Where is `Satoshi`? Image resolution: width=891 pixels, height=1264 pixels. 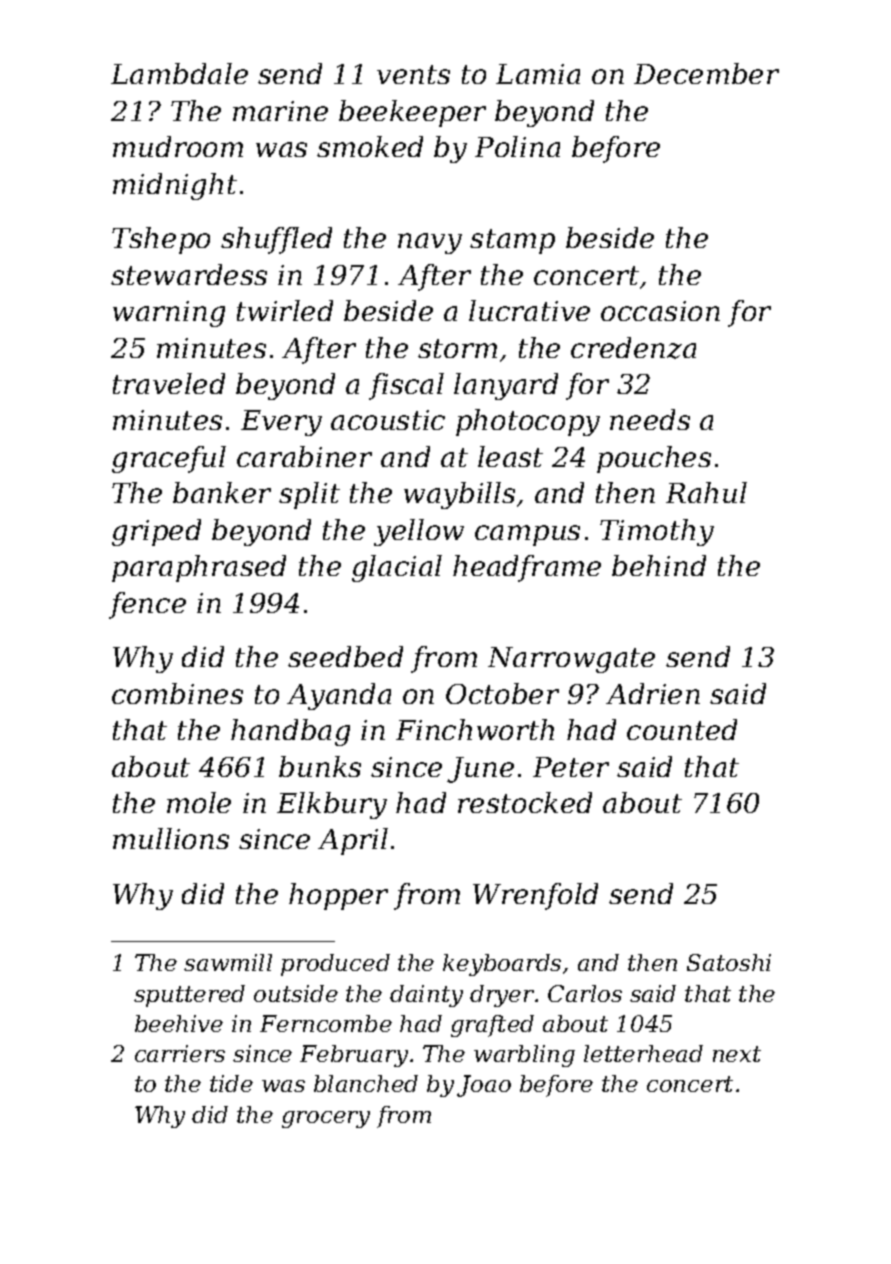 Satoshi is located at coordinates (729, 962).
